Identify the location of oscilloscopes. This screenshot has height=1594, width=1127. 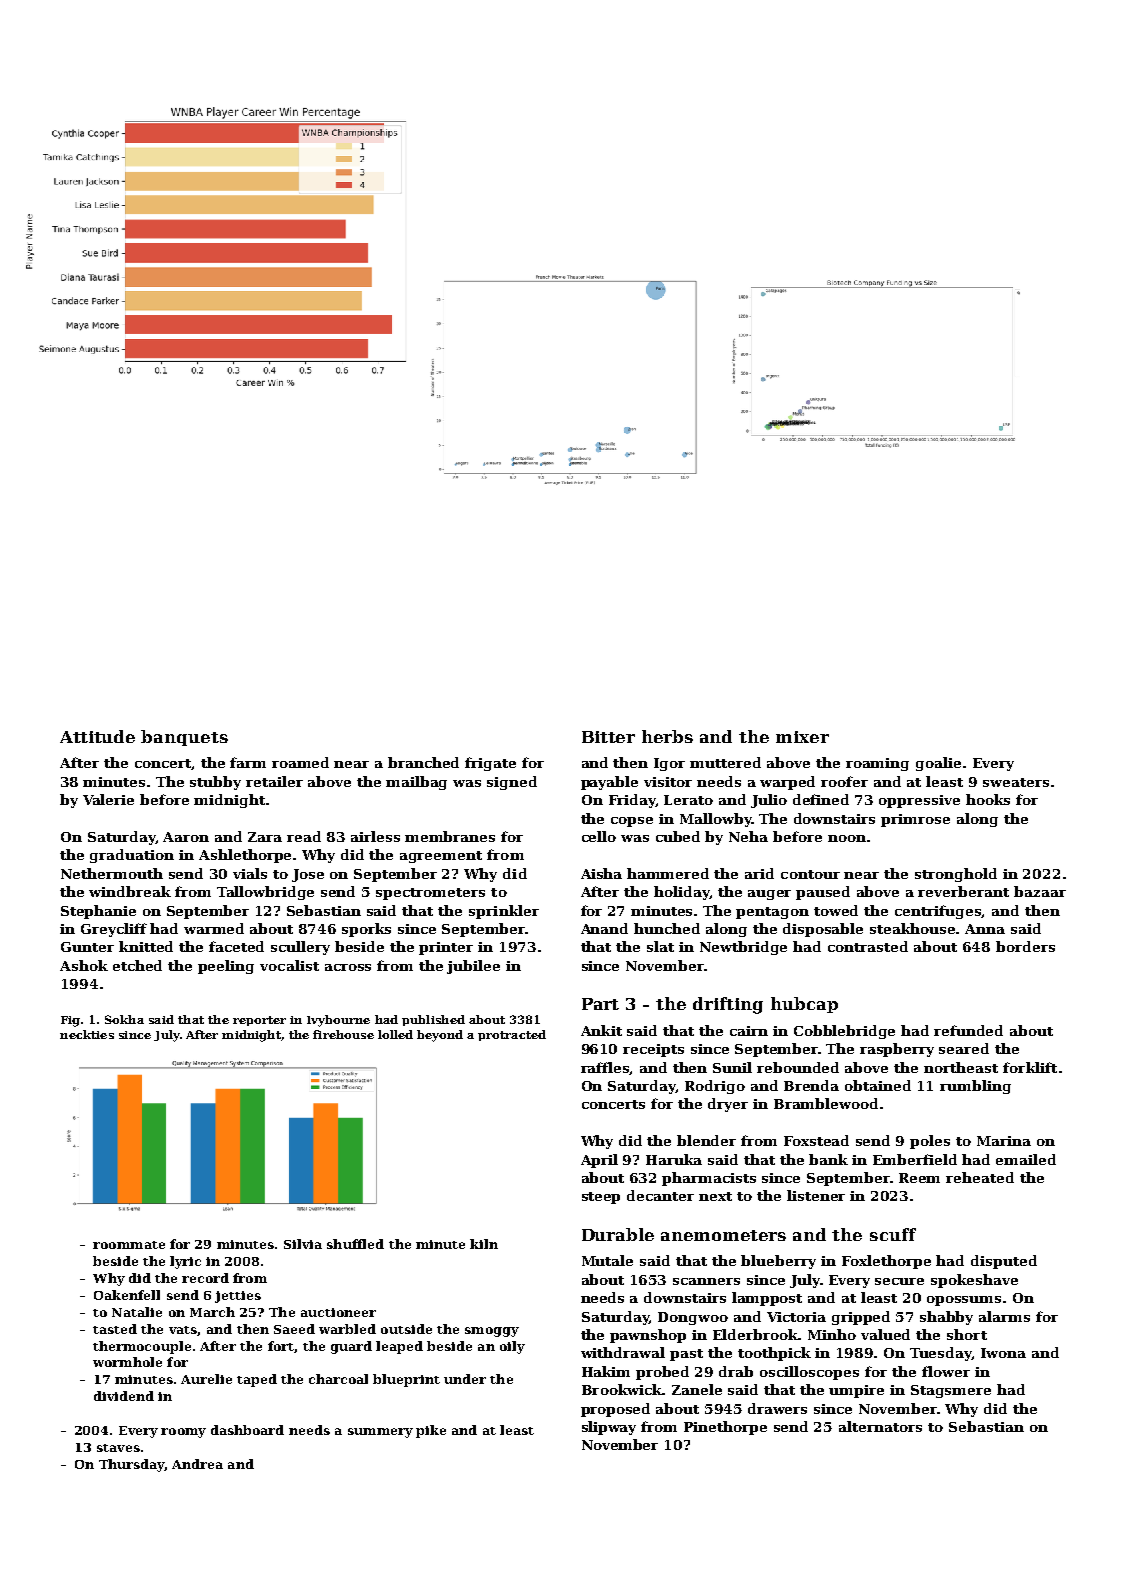
(809, 1373).
